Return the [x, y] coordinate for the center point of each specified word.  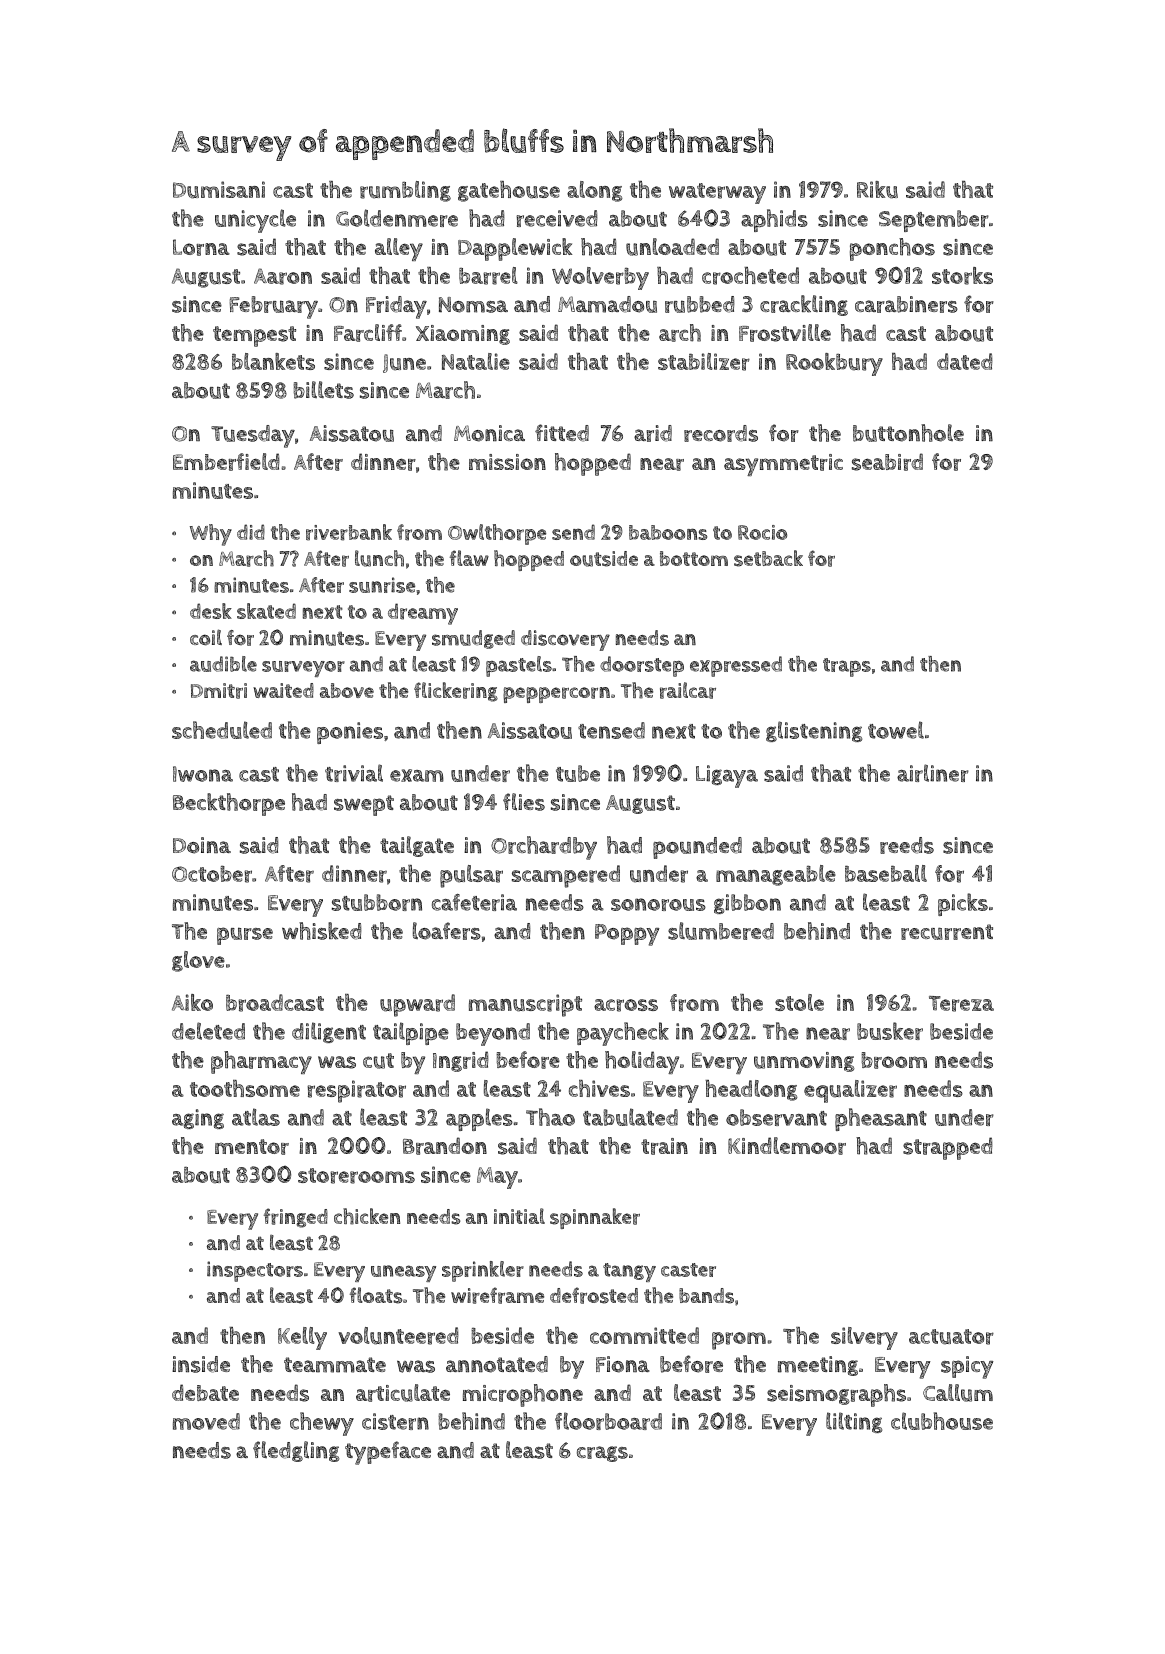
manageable [776, 875]
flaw [469, 558]
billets [323, 390]
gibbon [747, 904]
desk [211, 611]
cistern [395, 1421]
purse [245, 936]
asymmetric [783, 465]
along [595, 191]
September [934, 221]
